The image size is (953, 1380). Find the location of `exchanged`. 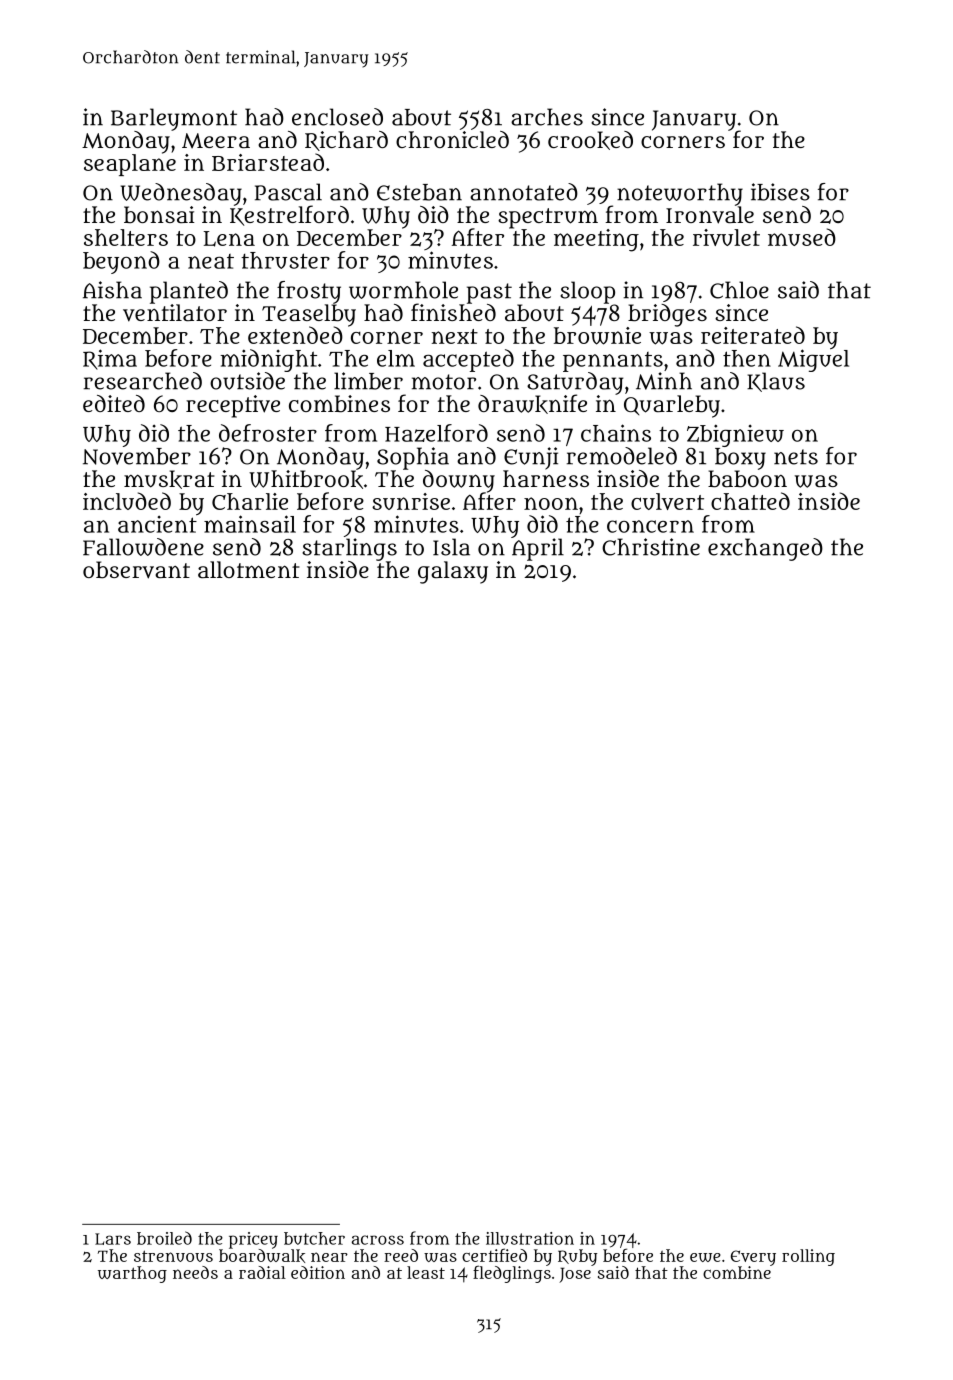

exchanged is located at coordinates (765, 549).
